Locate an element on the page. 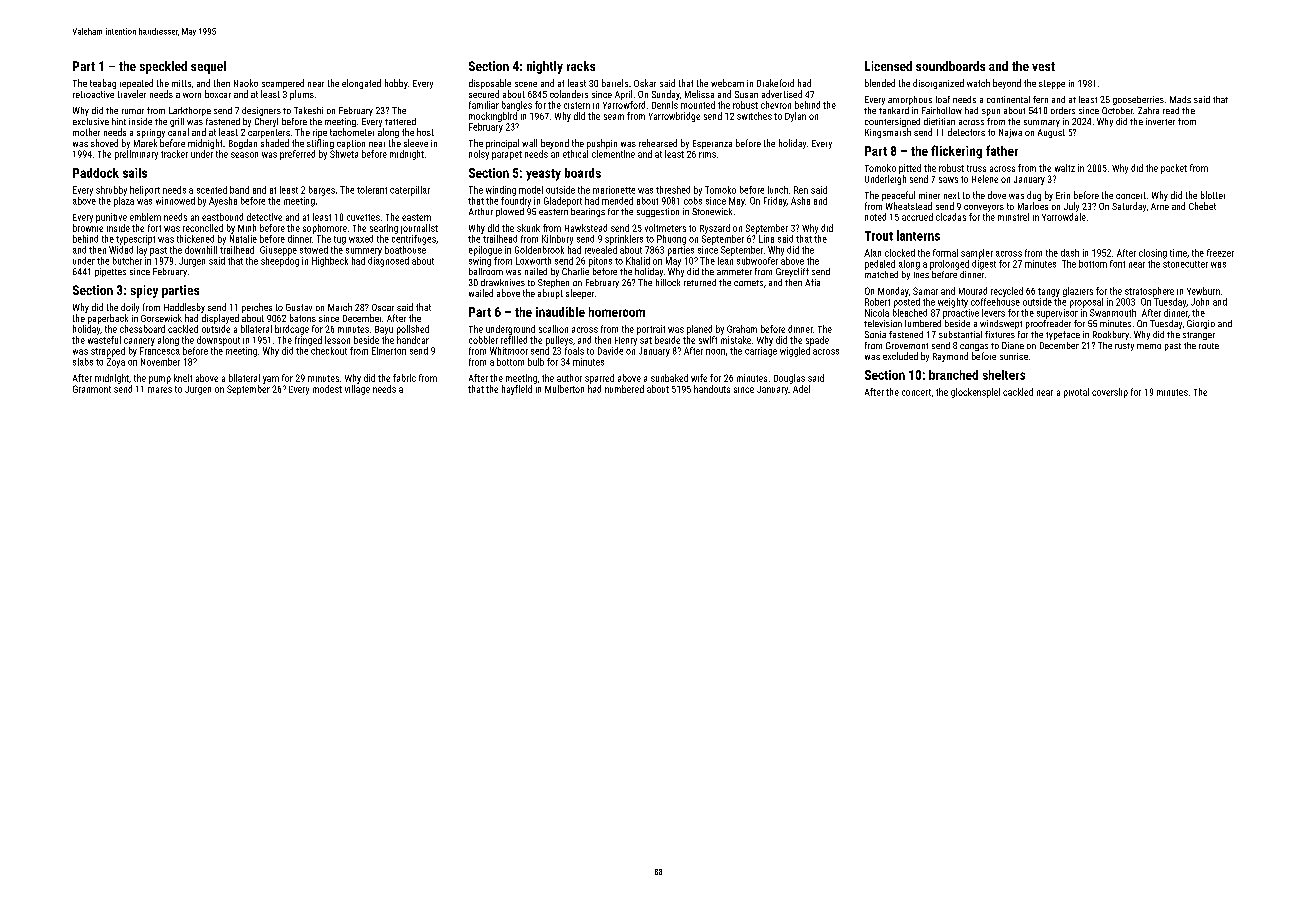 This document has height=924, width=1308. batons is located at coordinates (303, 318).
